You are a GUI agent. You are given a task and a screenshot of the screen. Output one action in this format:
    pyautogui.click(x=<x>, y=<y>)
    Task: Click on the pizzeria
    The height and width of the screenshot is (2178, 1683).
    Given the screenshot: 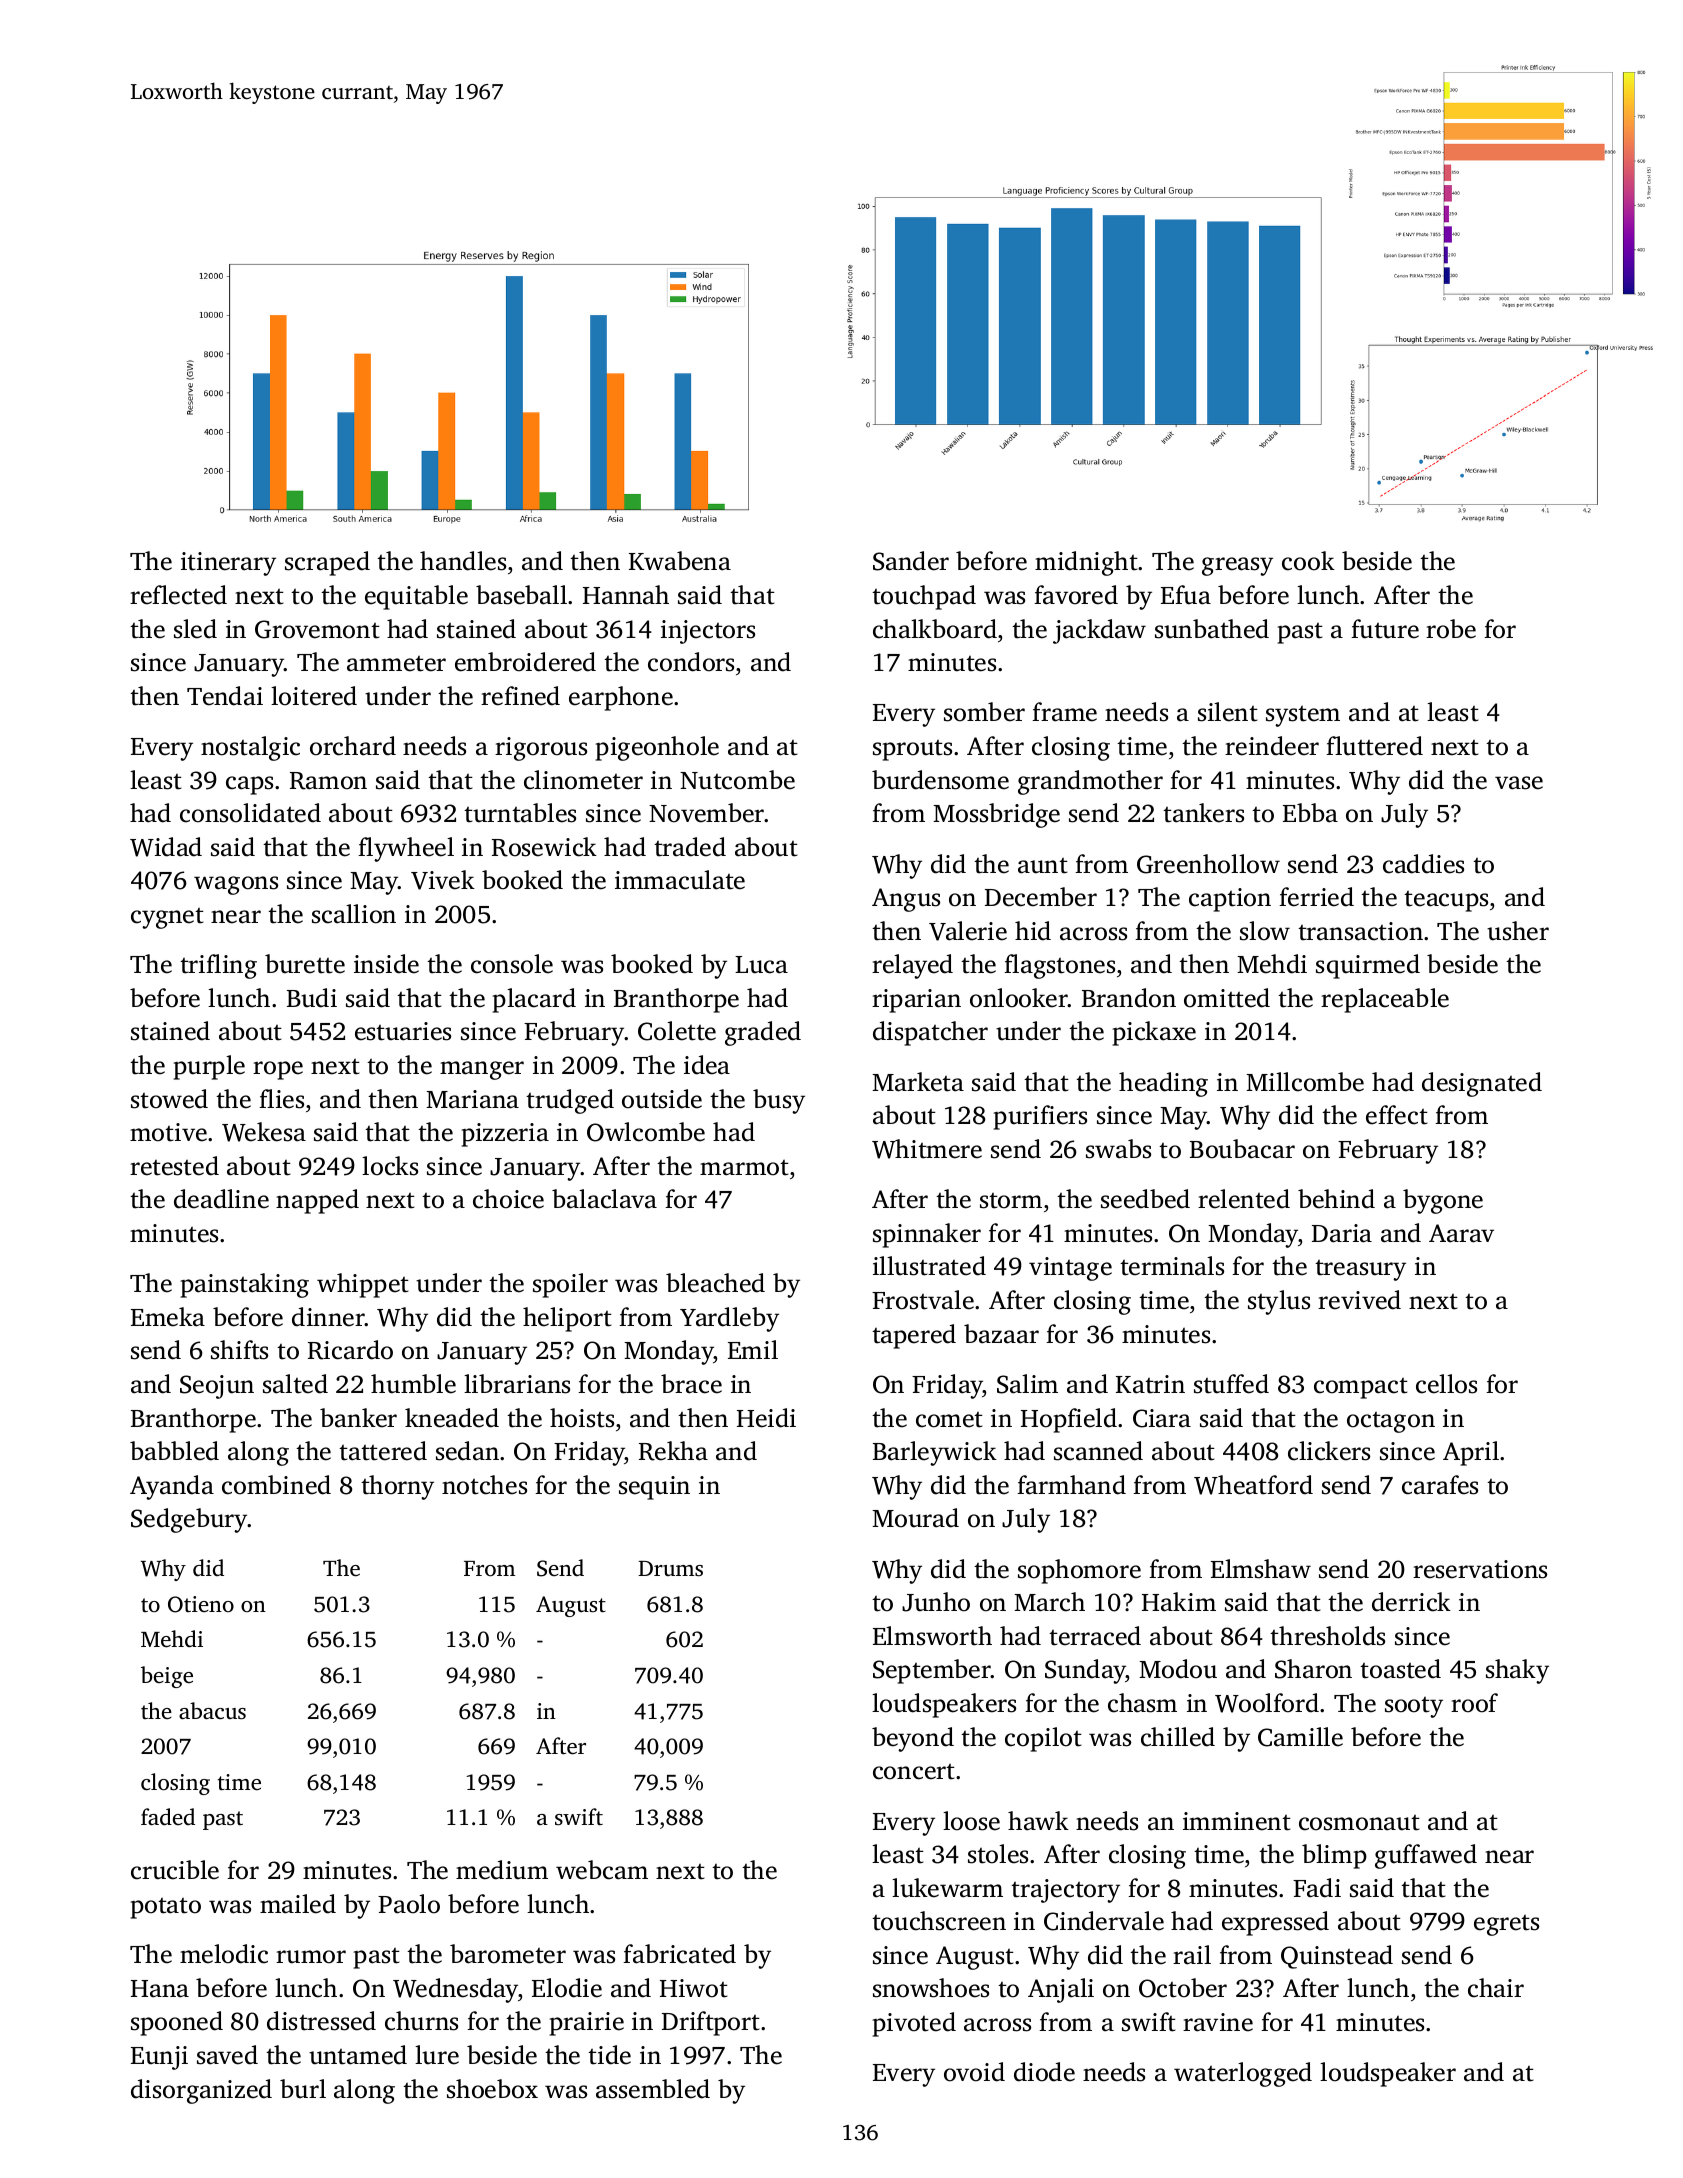 What is the action you would take?
    pyautogui.click(x=505, y=1135)
